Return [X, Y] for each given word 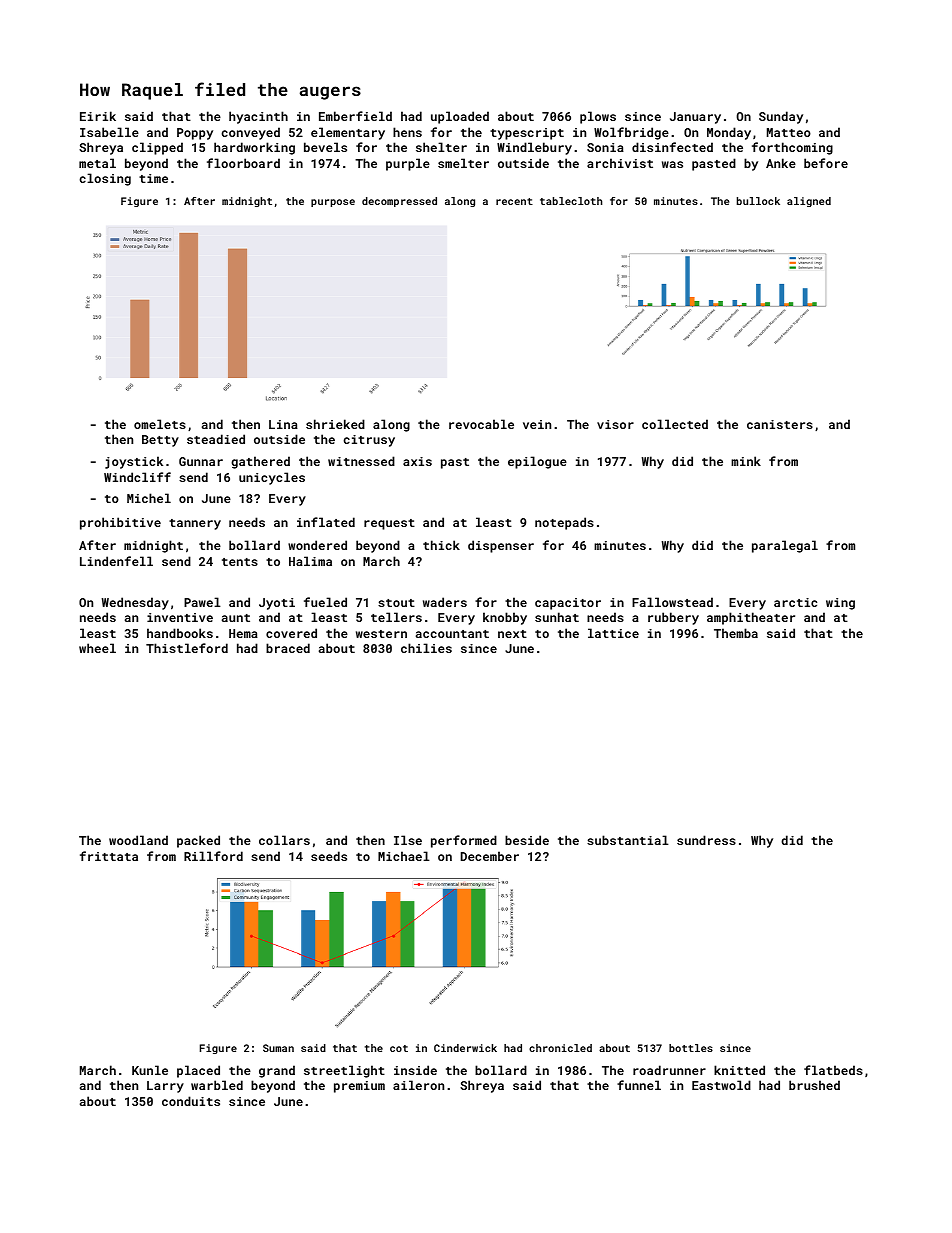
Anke [781, 163]
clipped [157, 148]
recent [514, 201]
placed [198, 1071]
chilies [426, 648]
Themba [736, 633]
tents [240, 562]
